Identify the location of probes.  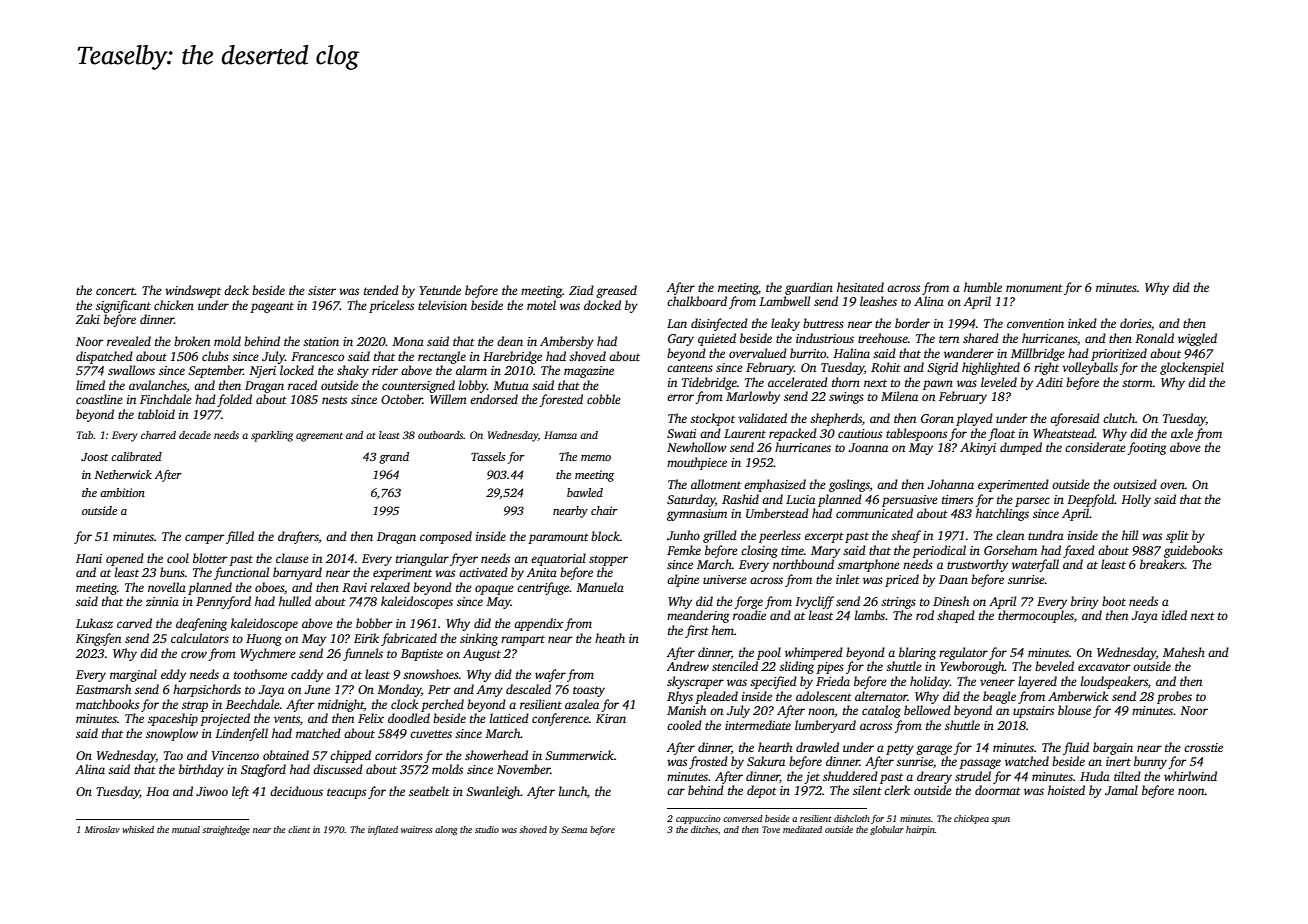
(1174, 697).
